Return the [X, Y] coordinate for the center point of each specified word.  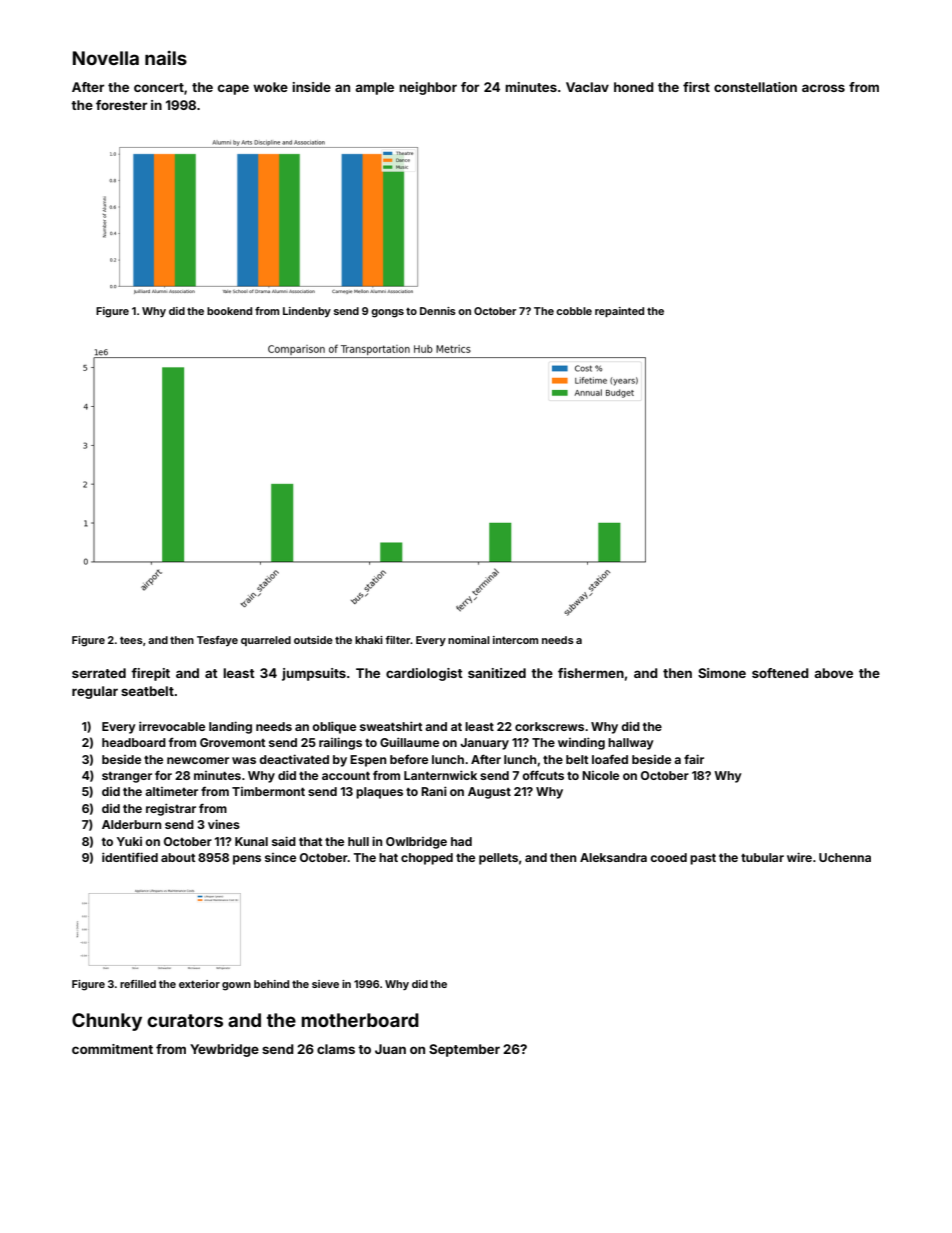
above [833, 673]
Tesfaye [217, 641]
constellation [755, 87]
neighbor [428, 88]
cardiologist [424, 674]
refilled [138, 984]
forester [121, 105]
